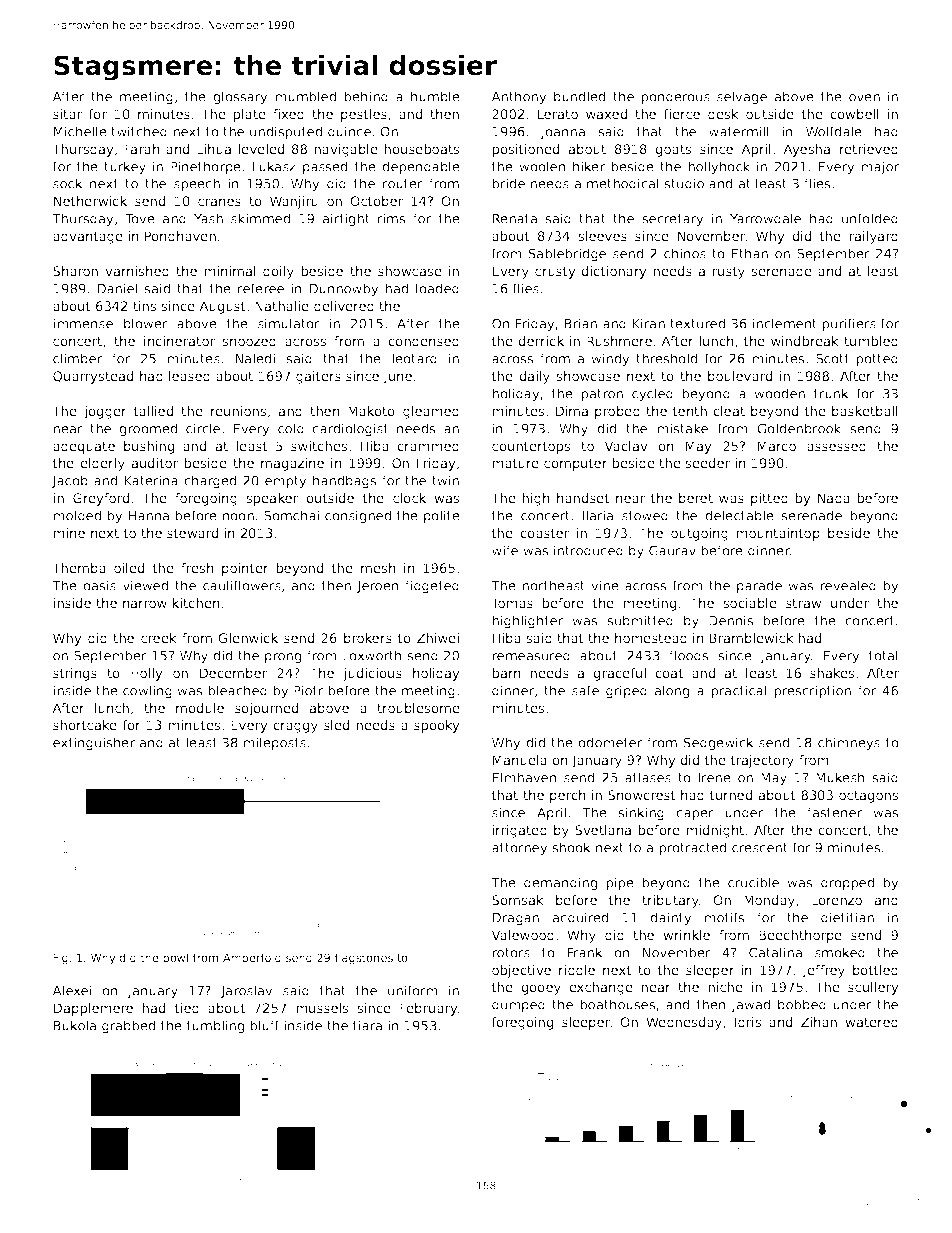 Image resolution: width=952 pixels, height=1233 pixels. What do you see at coordinates (147, 692) in the document?
I see `cowling` at bounding box center [147, 692].
